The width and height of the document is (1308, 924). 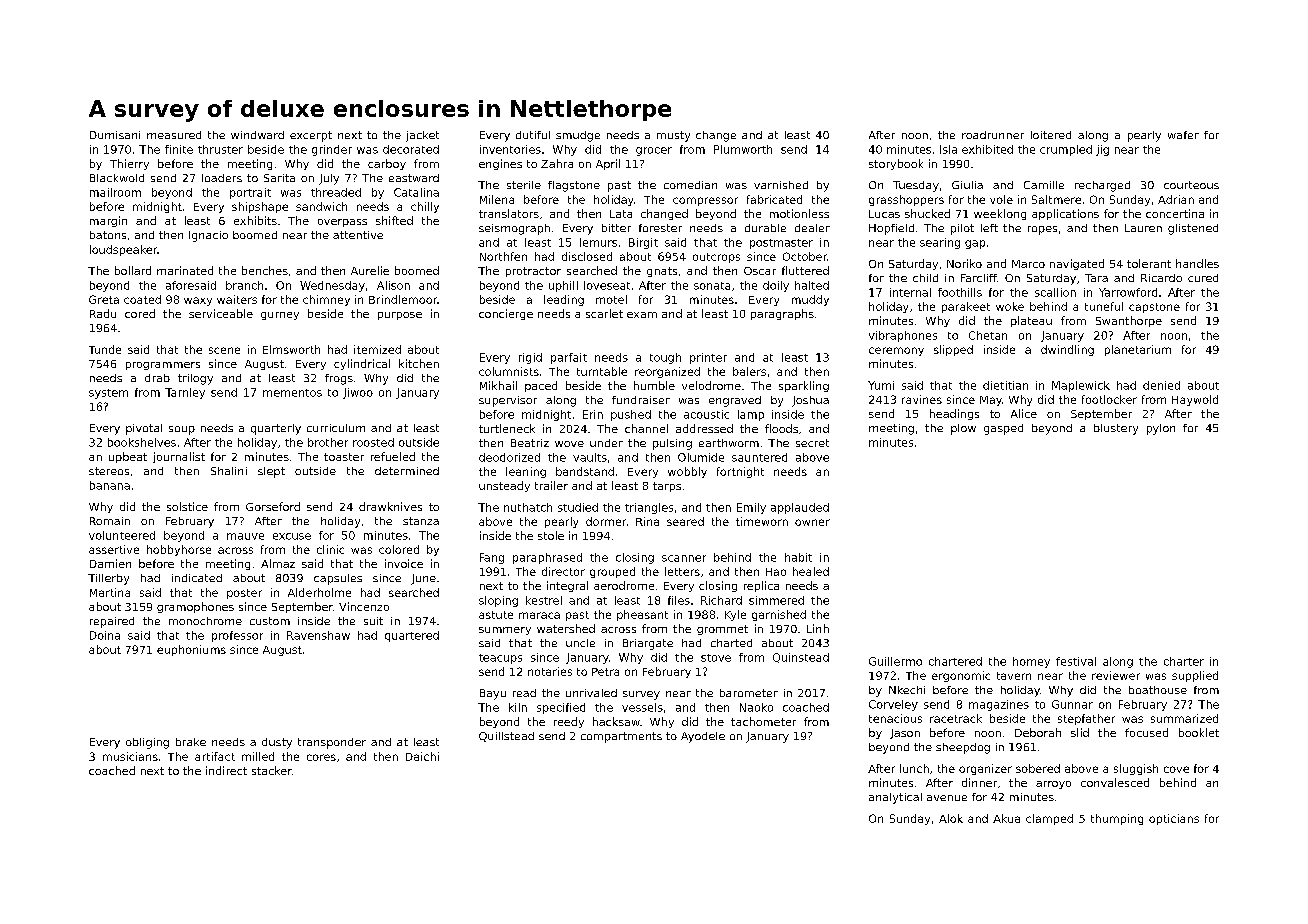 I want to click on healed, so click(x=811, y=571).
